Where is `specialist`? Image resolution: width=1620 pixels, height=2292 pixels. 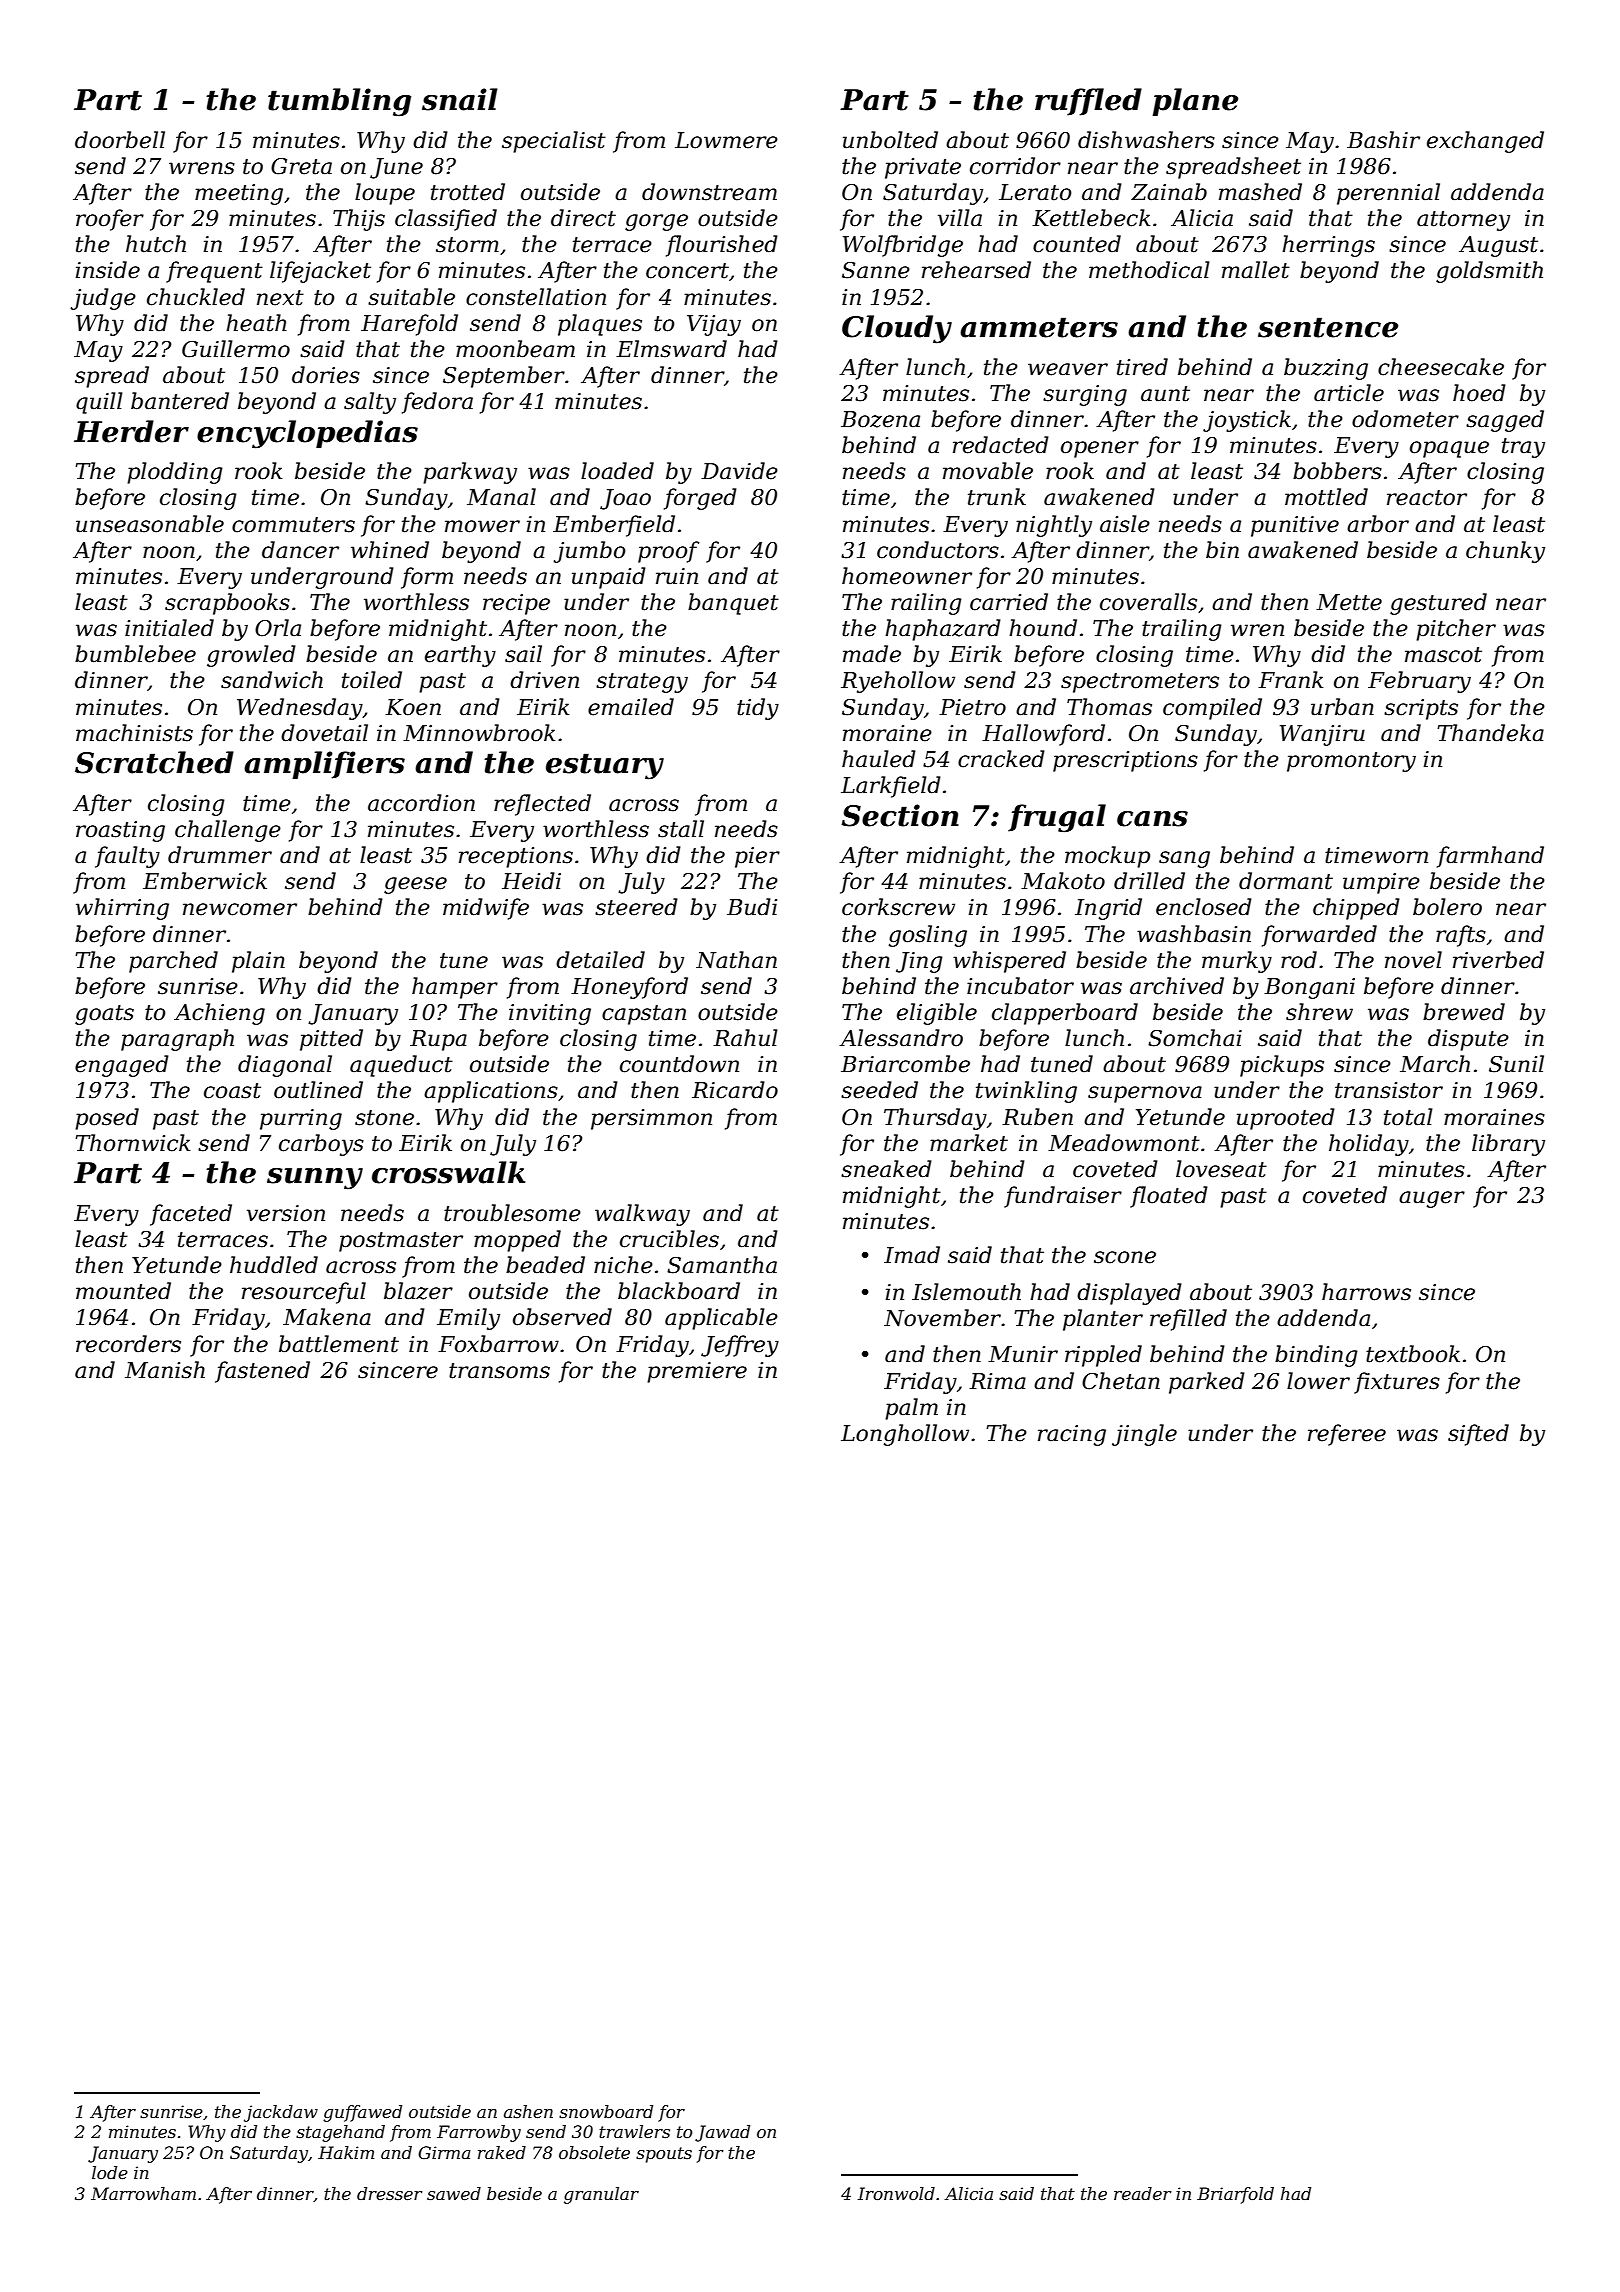
specialist is located at coordinates (554, 142).
